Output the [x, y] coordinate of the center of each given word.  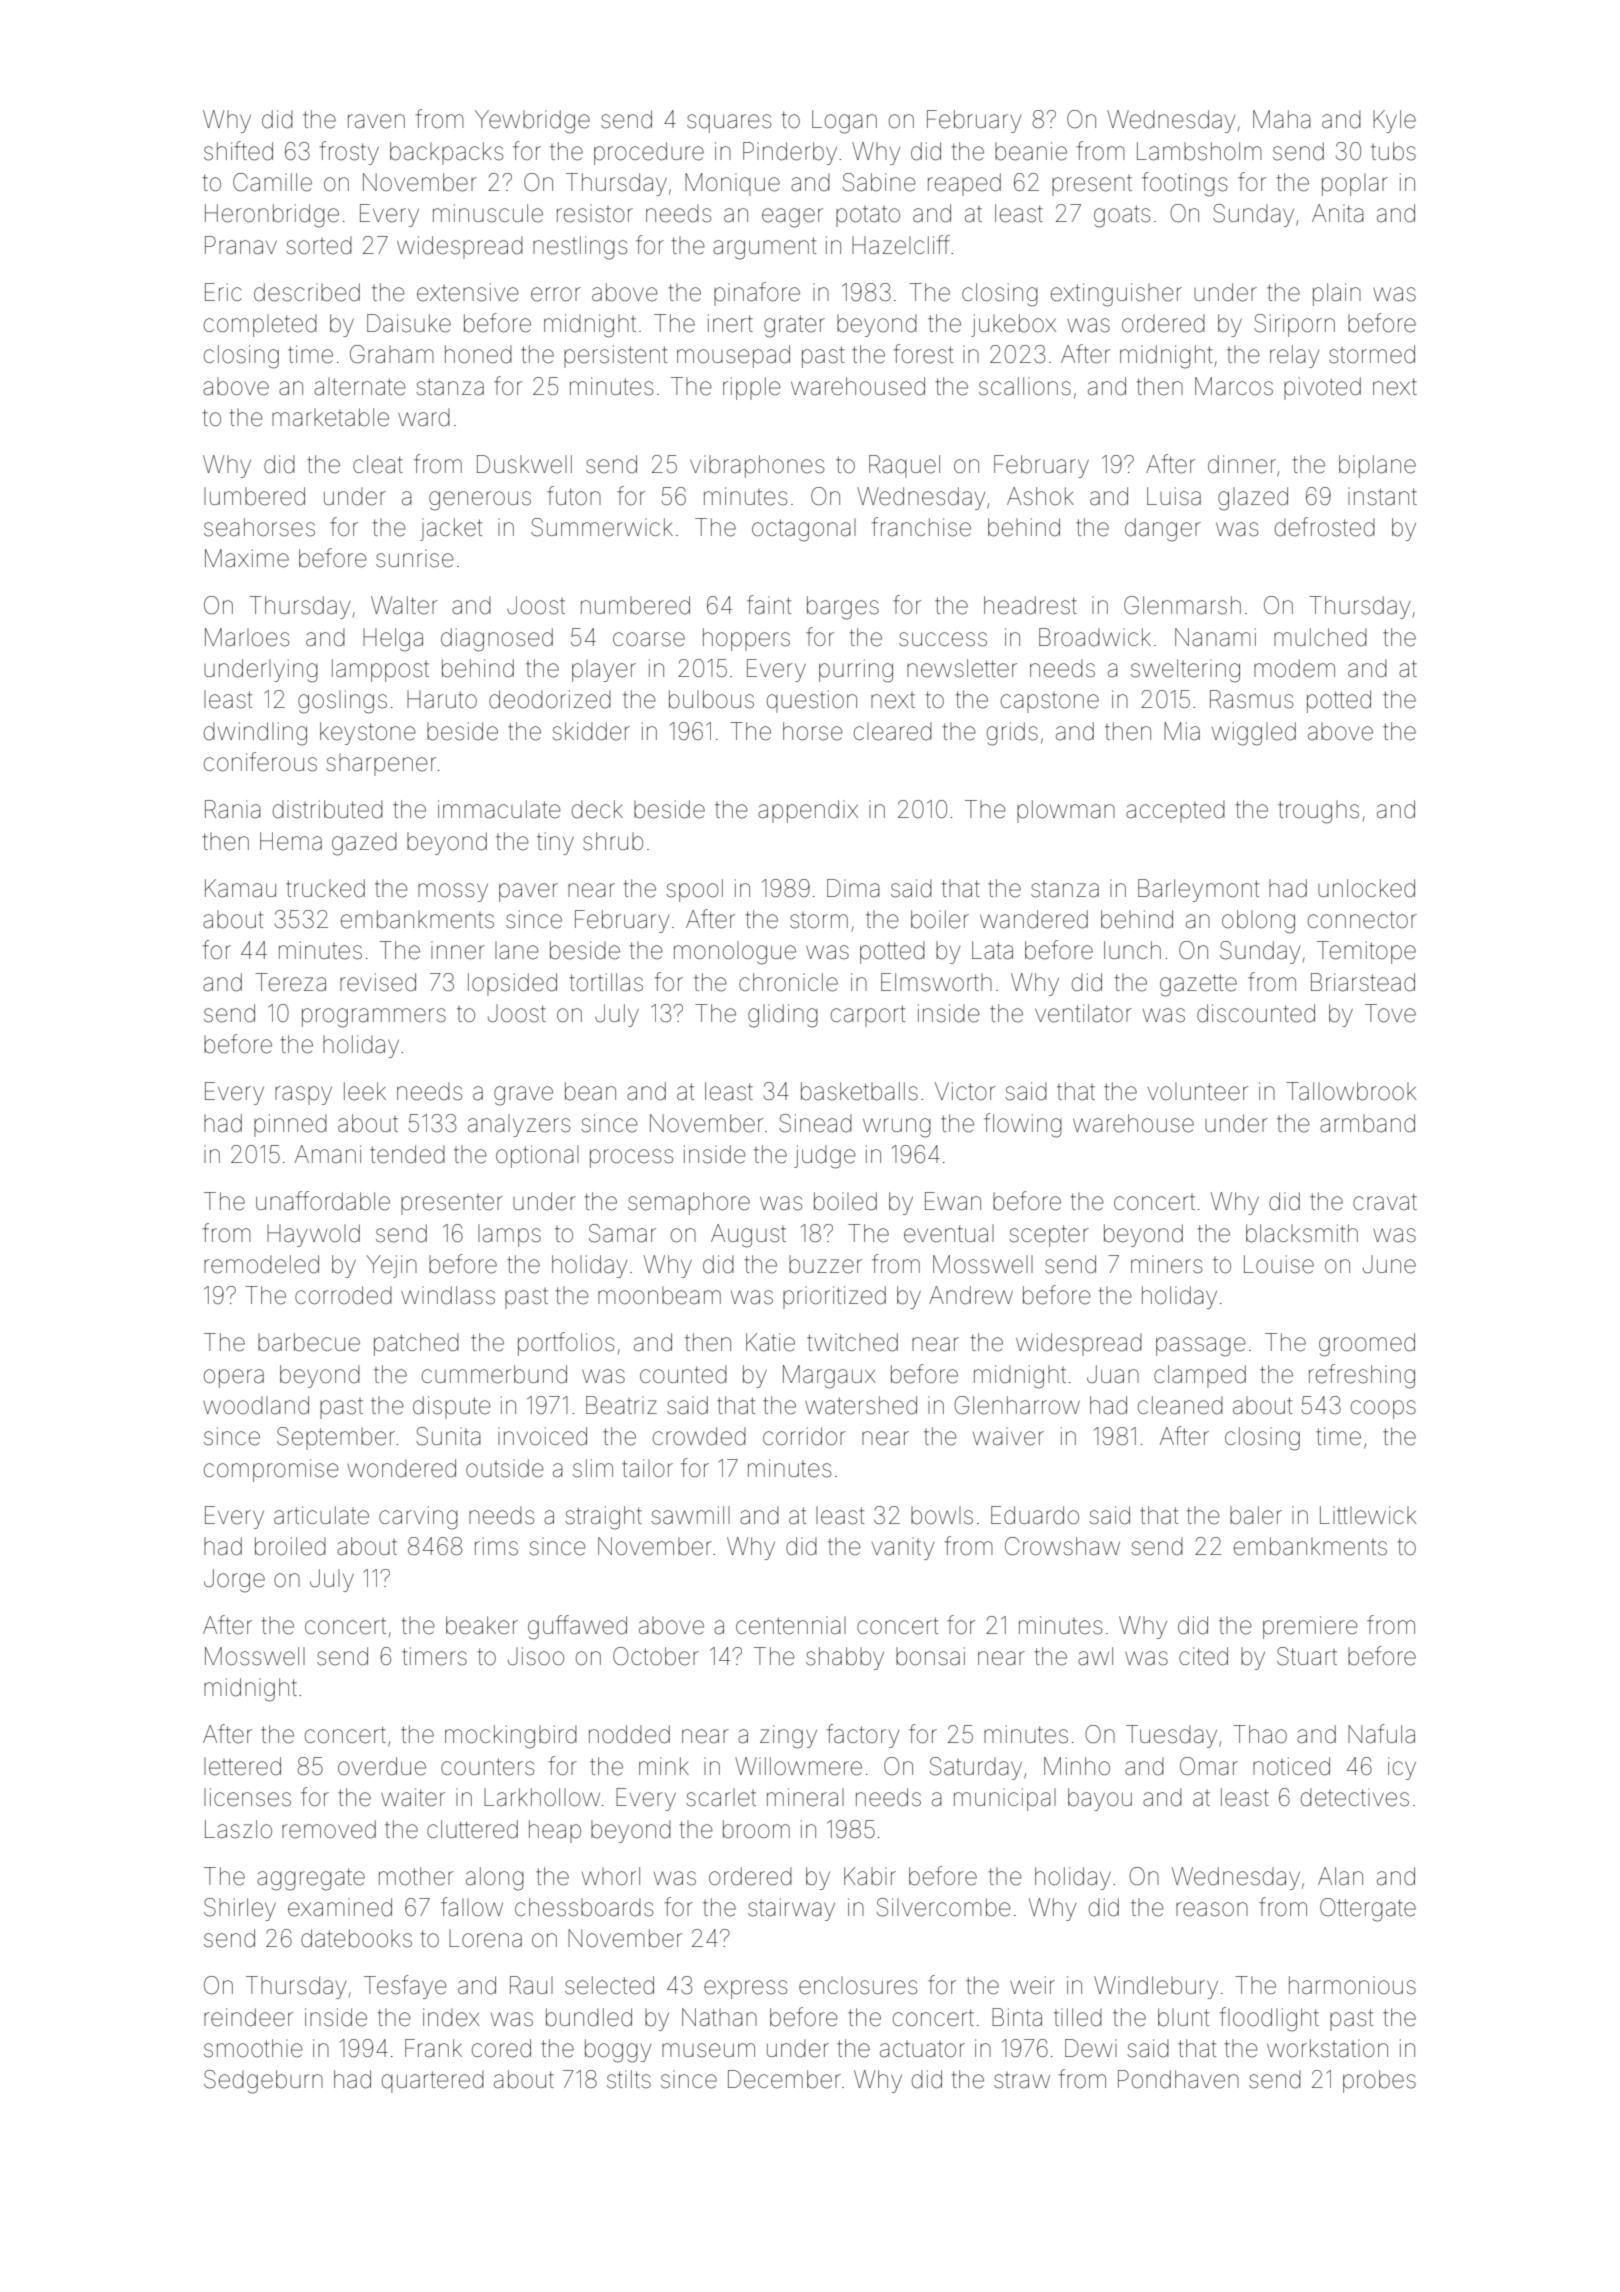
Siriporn [1294, 325]
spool [694, 890]
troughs [1318, 812]
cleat [378, 464]
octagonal [804, 530]
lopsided [512, 984]
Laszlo [238, 1829]
